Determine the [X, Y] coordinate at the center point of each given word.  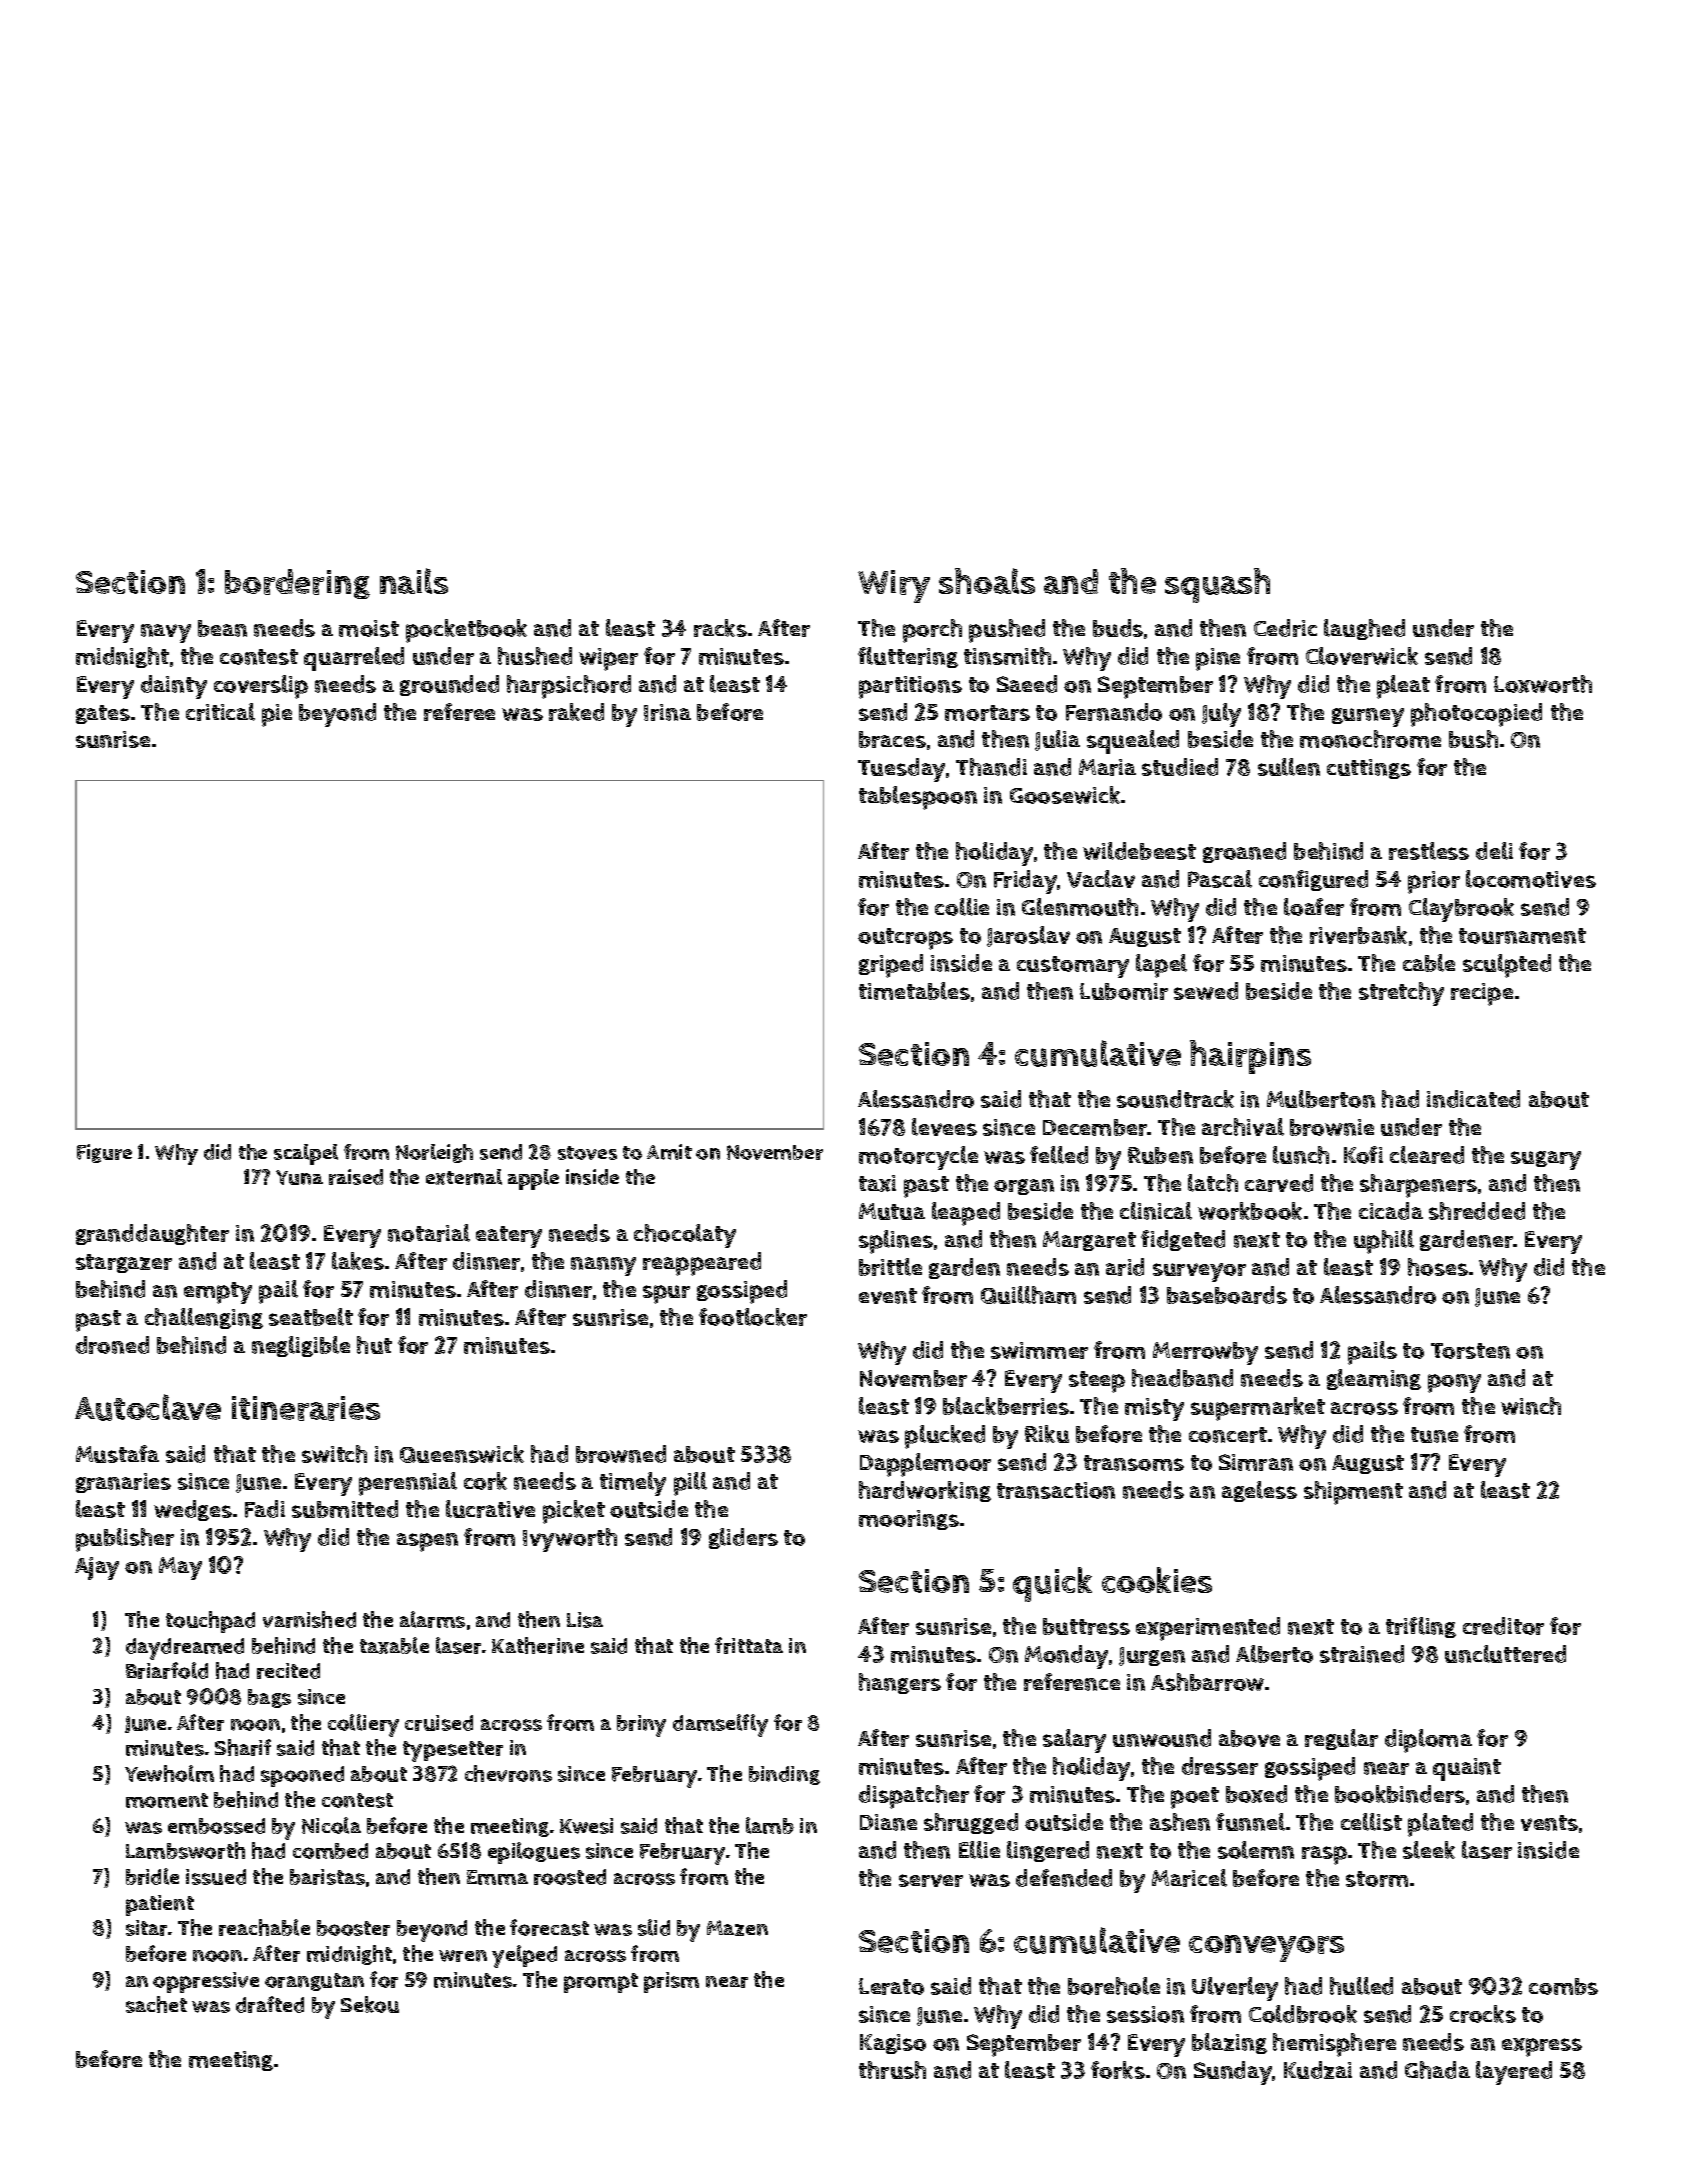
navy [166, 633]
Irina [667, 712]
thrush [892, 2070]
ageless [1259, 1491]
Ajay [97, 1568]
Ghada [1437, 2070]
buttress [1086, 1626]
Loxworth [1543, 684]
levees [944, 1127]
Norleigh [434, 1153]
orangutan [314, 1982]
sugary [1546, 1160]
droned [112, 1345]
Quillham [1028, 1295]
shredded [1477, 1211]
